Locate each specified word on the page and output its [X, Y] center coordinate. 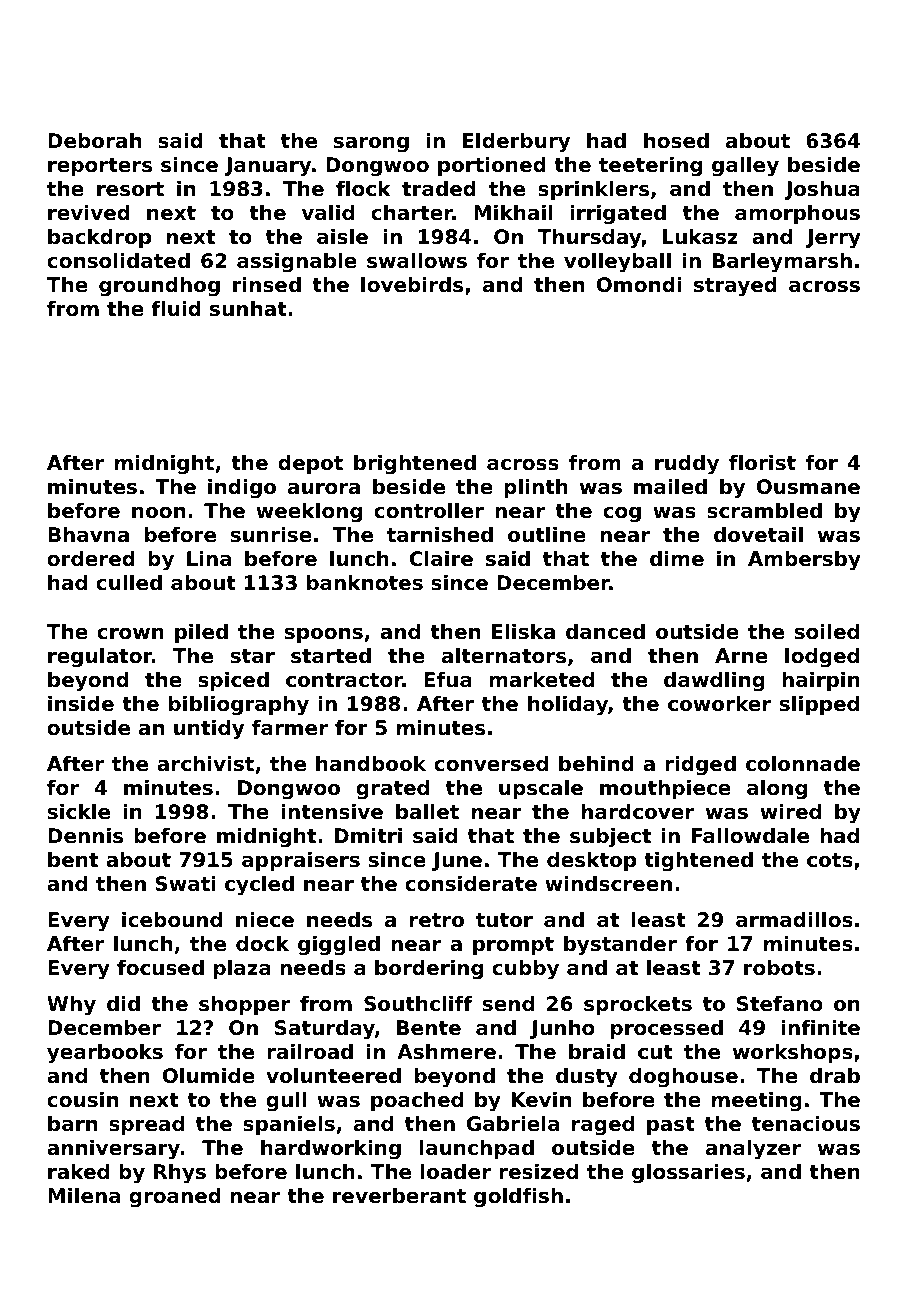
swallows [417, 261]
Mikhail [513, 212]
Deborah [94, 141]
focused [160, 968]
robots [779, 968]
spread [146, 1125]
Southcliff [418, 1004]
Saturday [325, 1030]
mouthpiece [665, 789]
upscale [541, 789]
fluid [176, 309]
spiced [233, 681]
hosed [676, 141]
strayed [735, 287]
